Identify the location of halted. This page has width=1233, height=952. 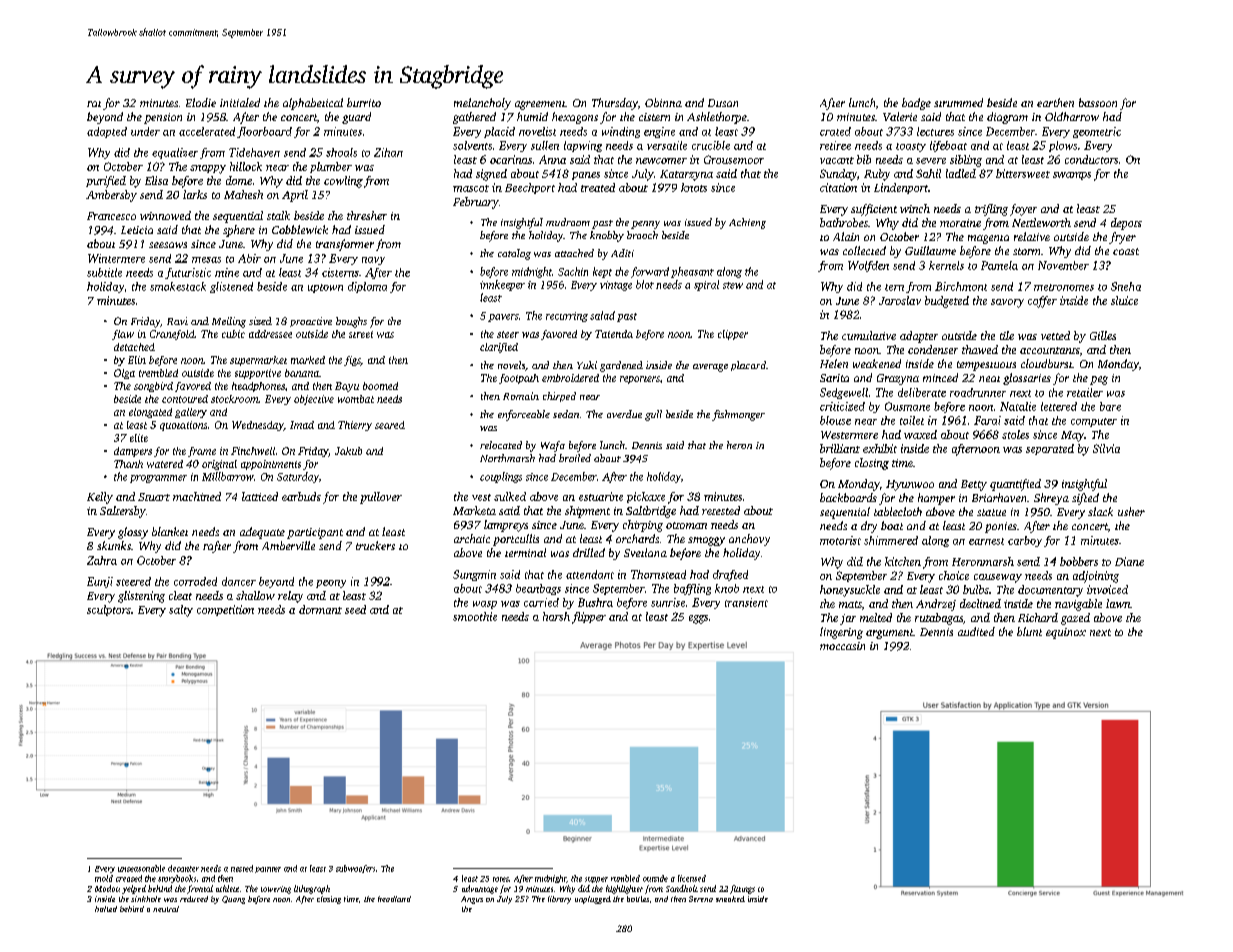
(106, 909).
